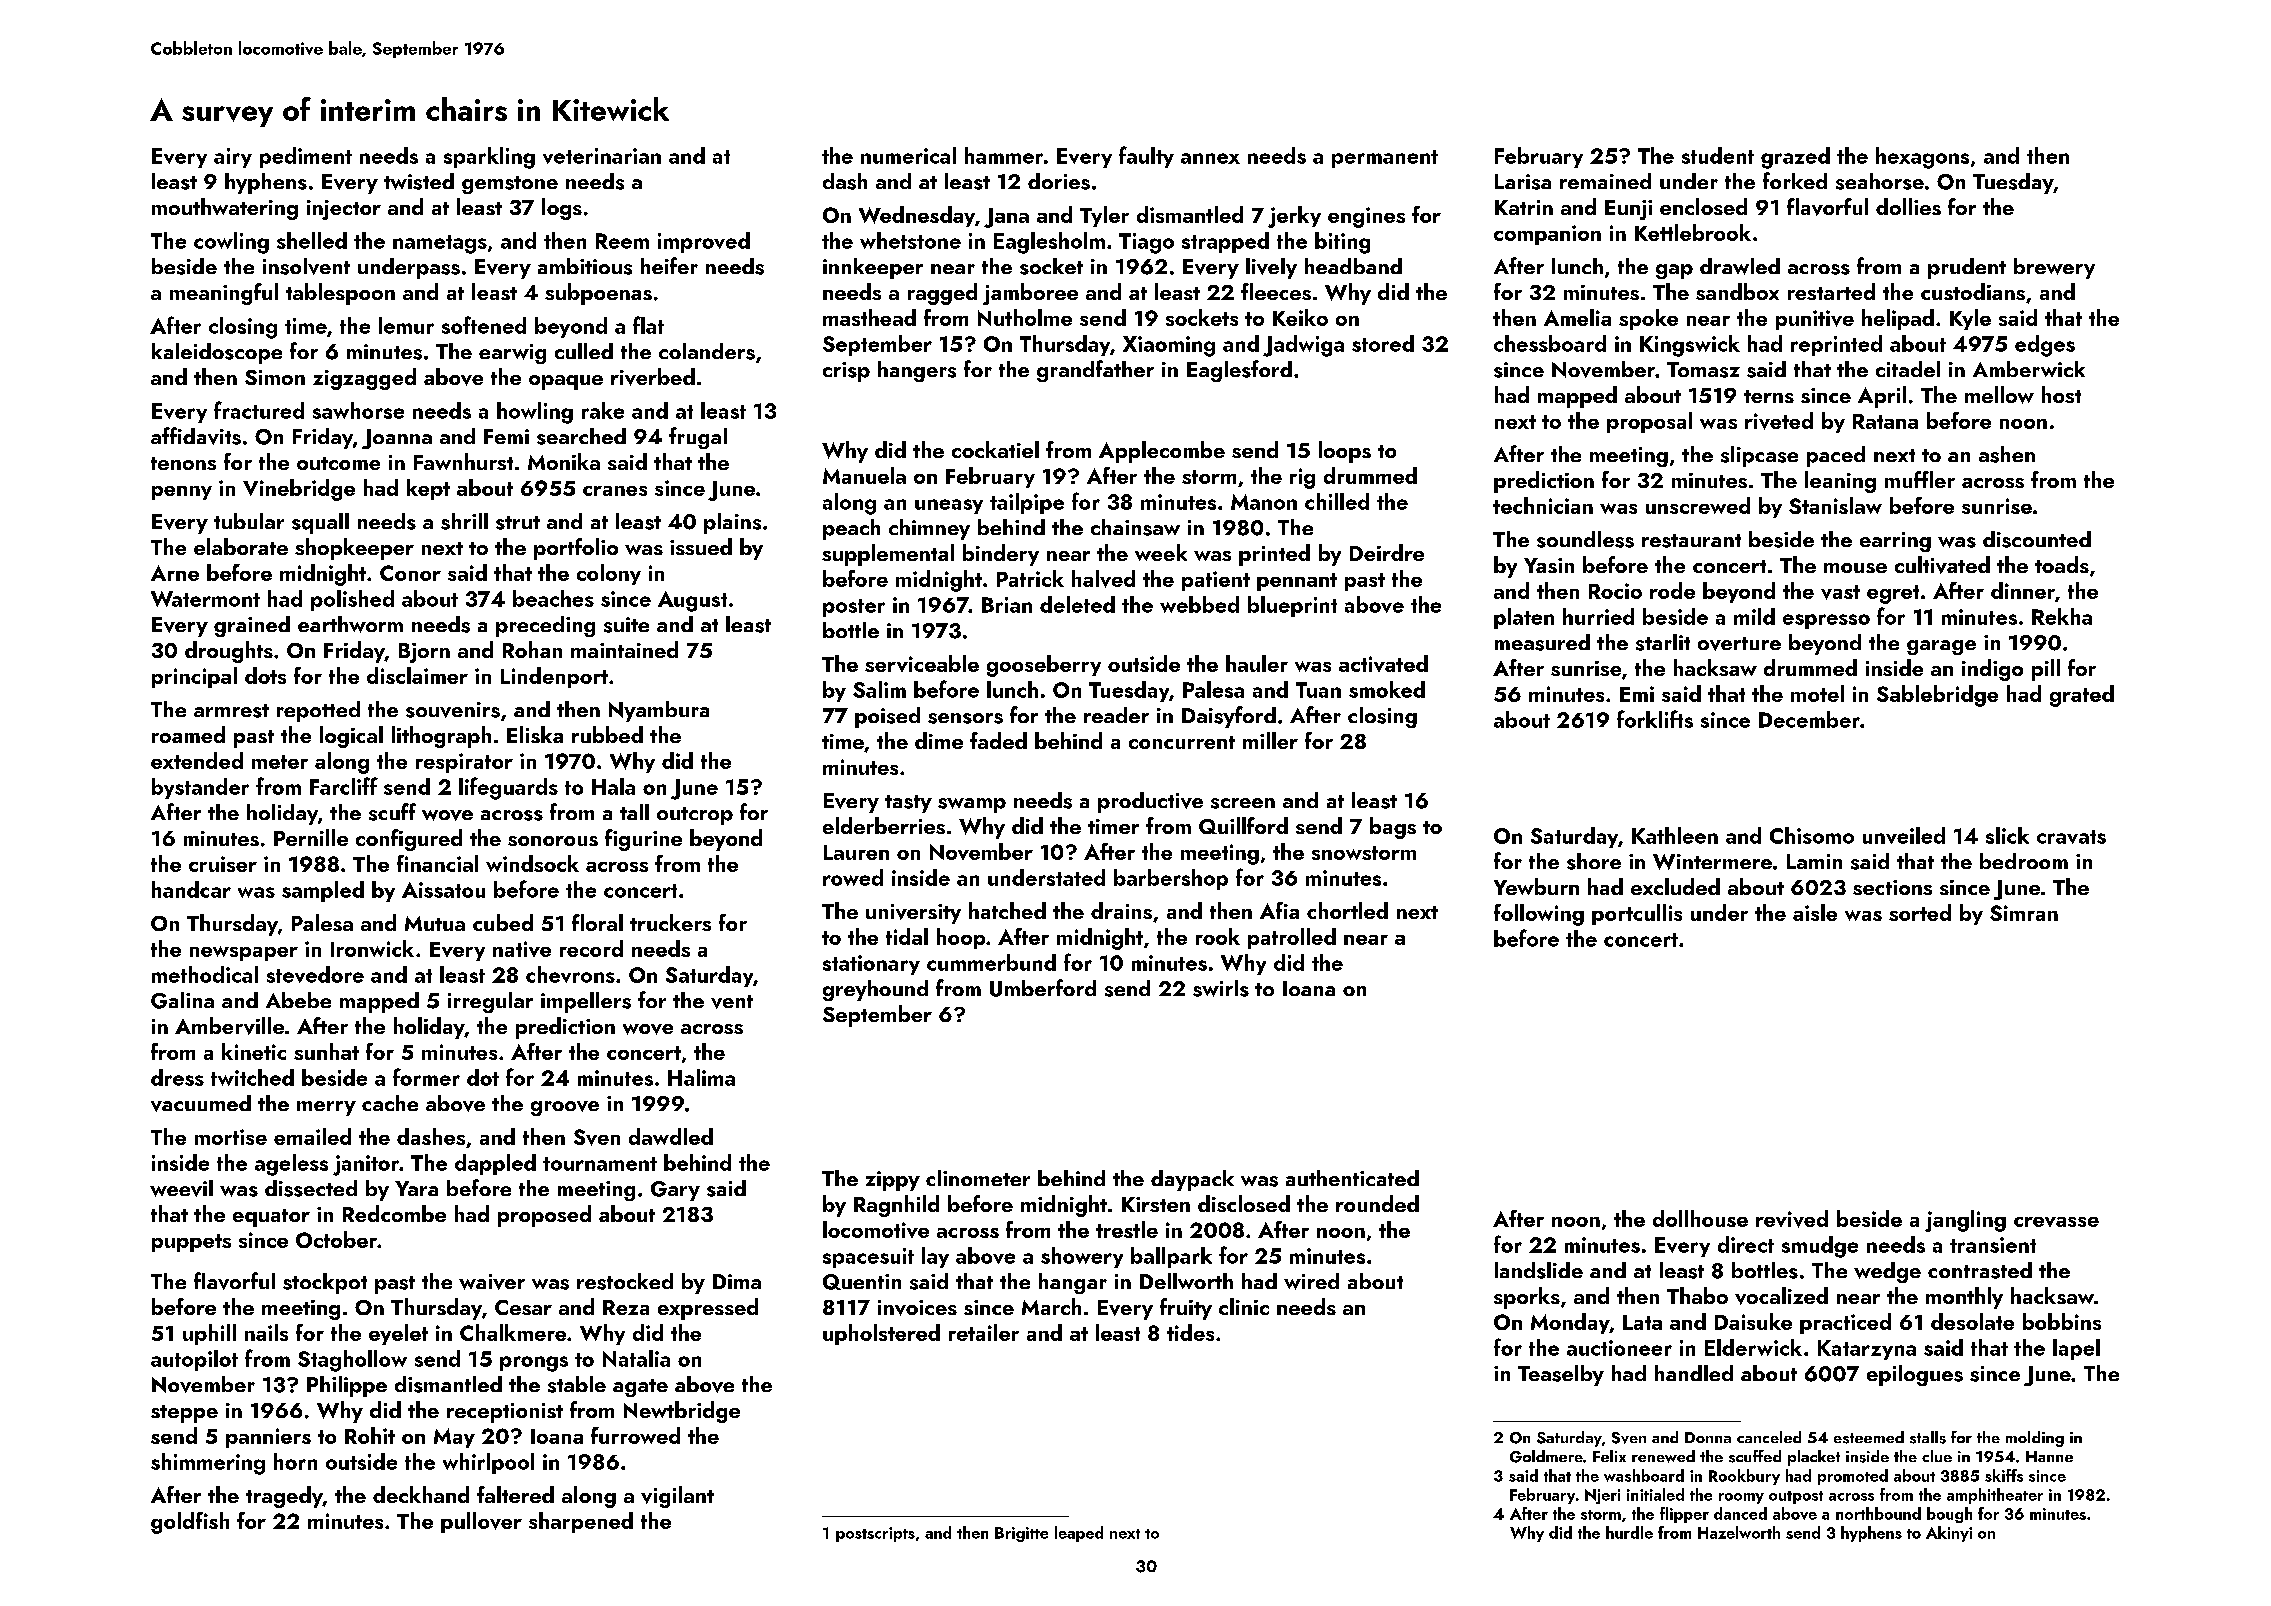 The width and height of the screenshot is (2271, 1606). I want to click on penny, so click(182, 493).
